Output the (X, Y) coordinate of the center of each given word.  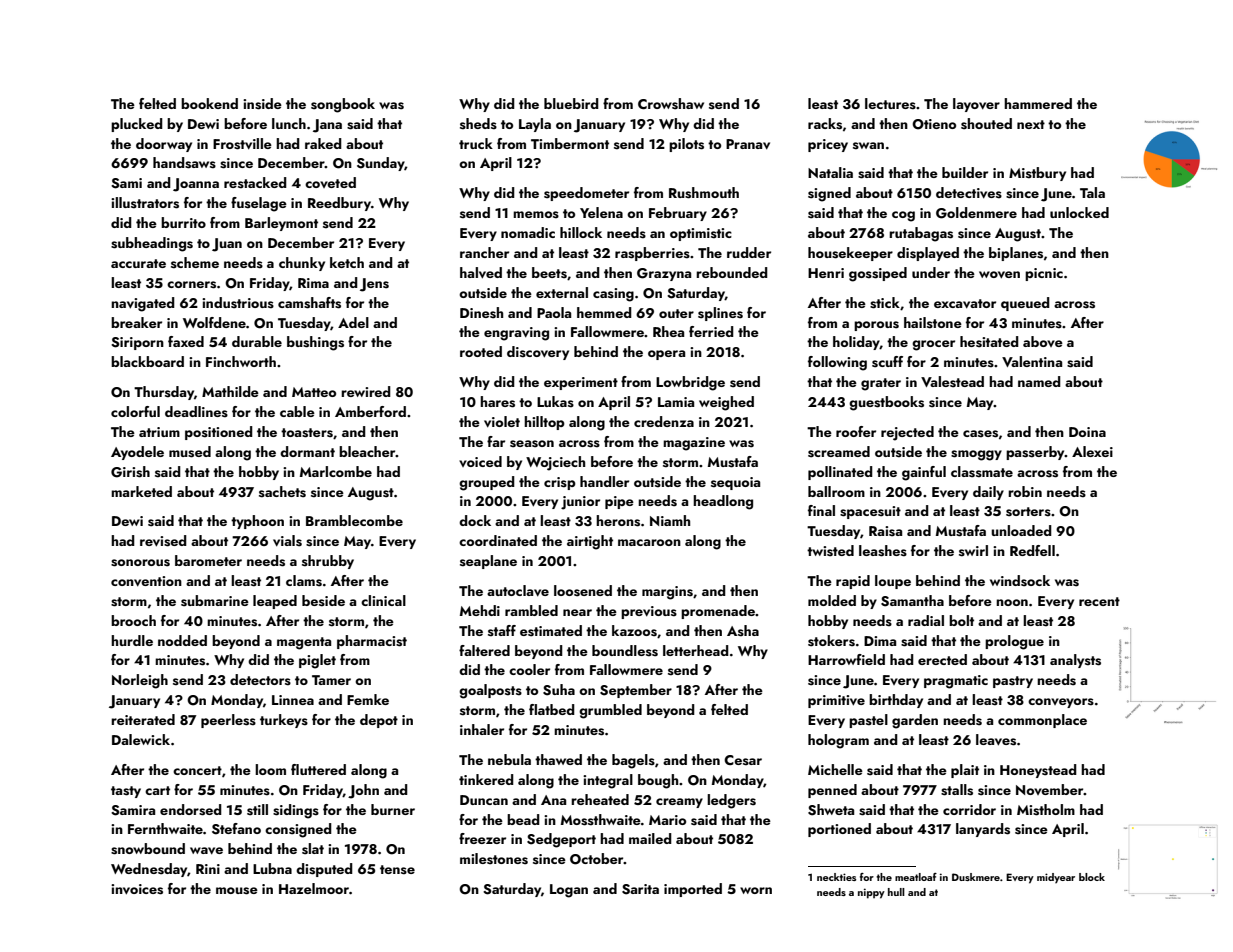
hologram (838, 741)
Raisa (885, 531)
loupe (893, 582)
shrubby (328, 562)
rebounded (732, 272)
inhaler (482, 729)
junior (580, 503)
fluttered (318, 769)
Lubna (272, 868)
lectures (890, 104)
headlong (723, 502)
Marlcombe (336, 471)
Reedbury (339, 204)
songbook (343, 105)
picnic (1044, 274)
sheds (478, 124)
